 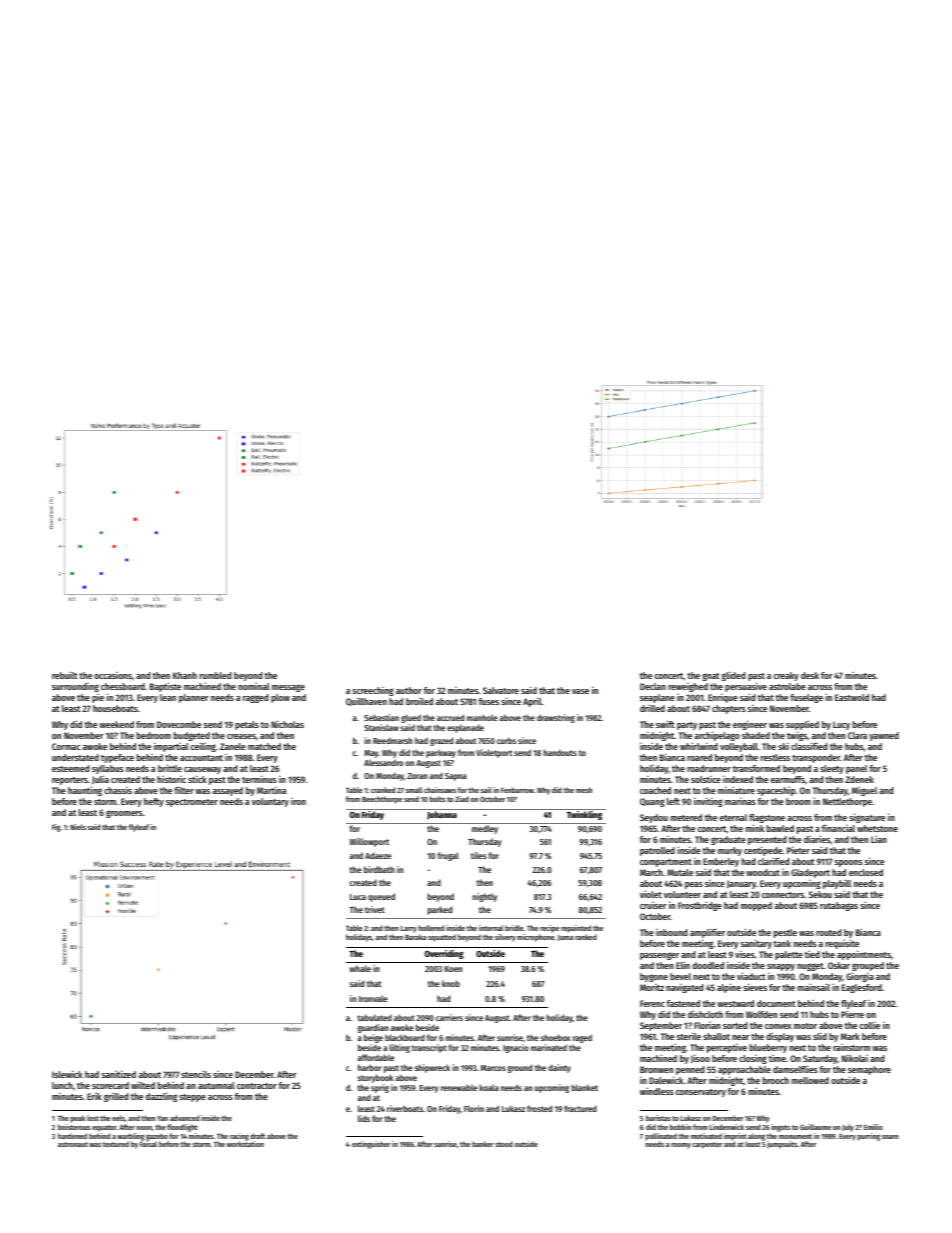 I want to click on rebuilt, so click(x=65, y=675).
